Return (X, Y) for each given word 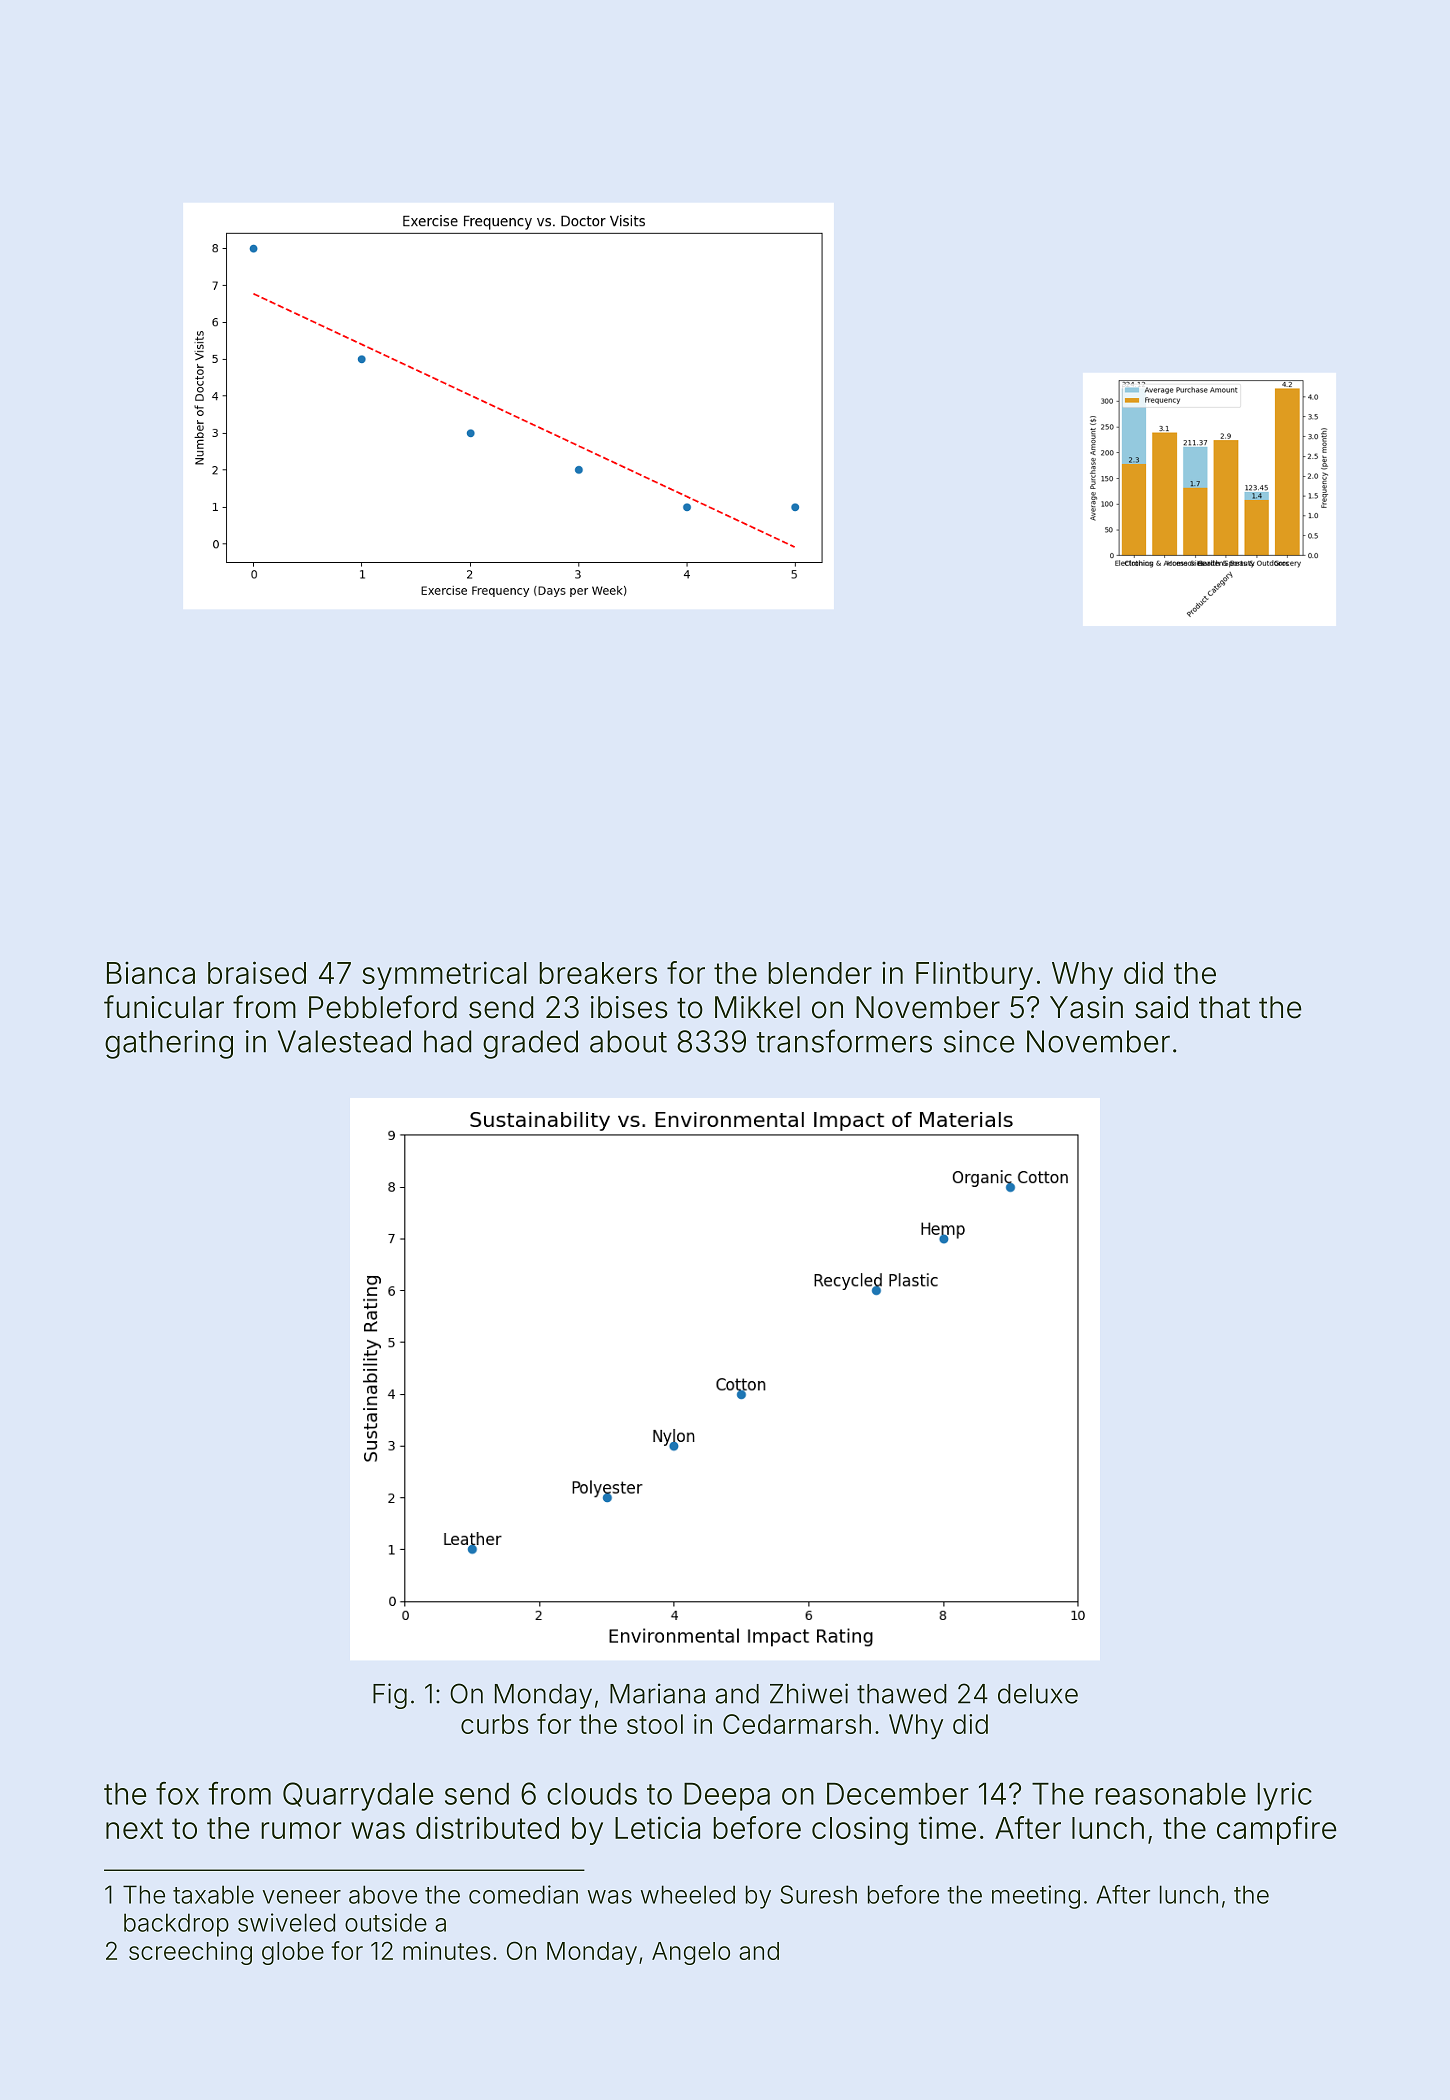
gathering (169, 1044)
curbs (494, 1724)
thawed (902, 1694)
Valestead (344, 1041)
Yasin (1086, 1007)
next (134, 1828)
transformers (844, 1041)
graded (530, 1044)
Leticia (657, 1827)
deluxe (1038, 1694)
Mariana (657, 1693)
